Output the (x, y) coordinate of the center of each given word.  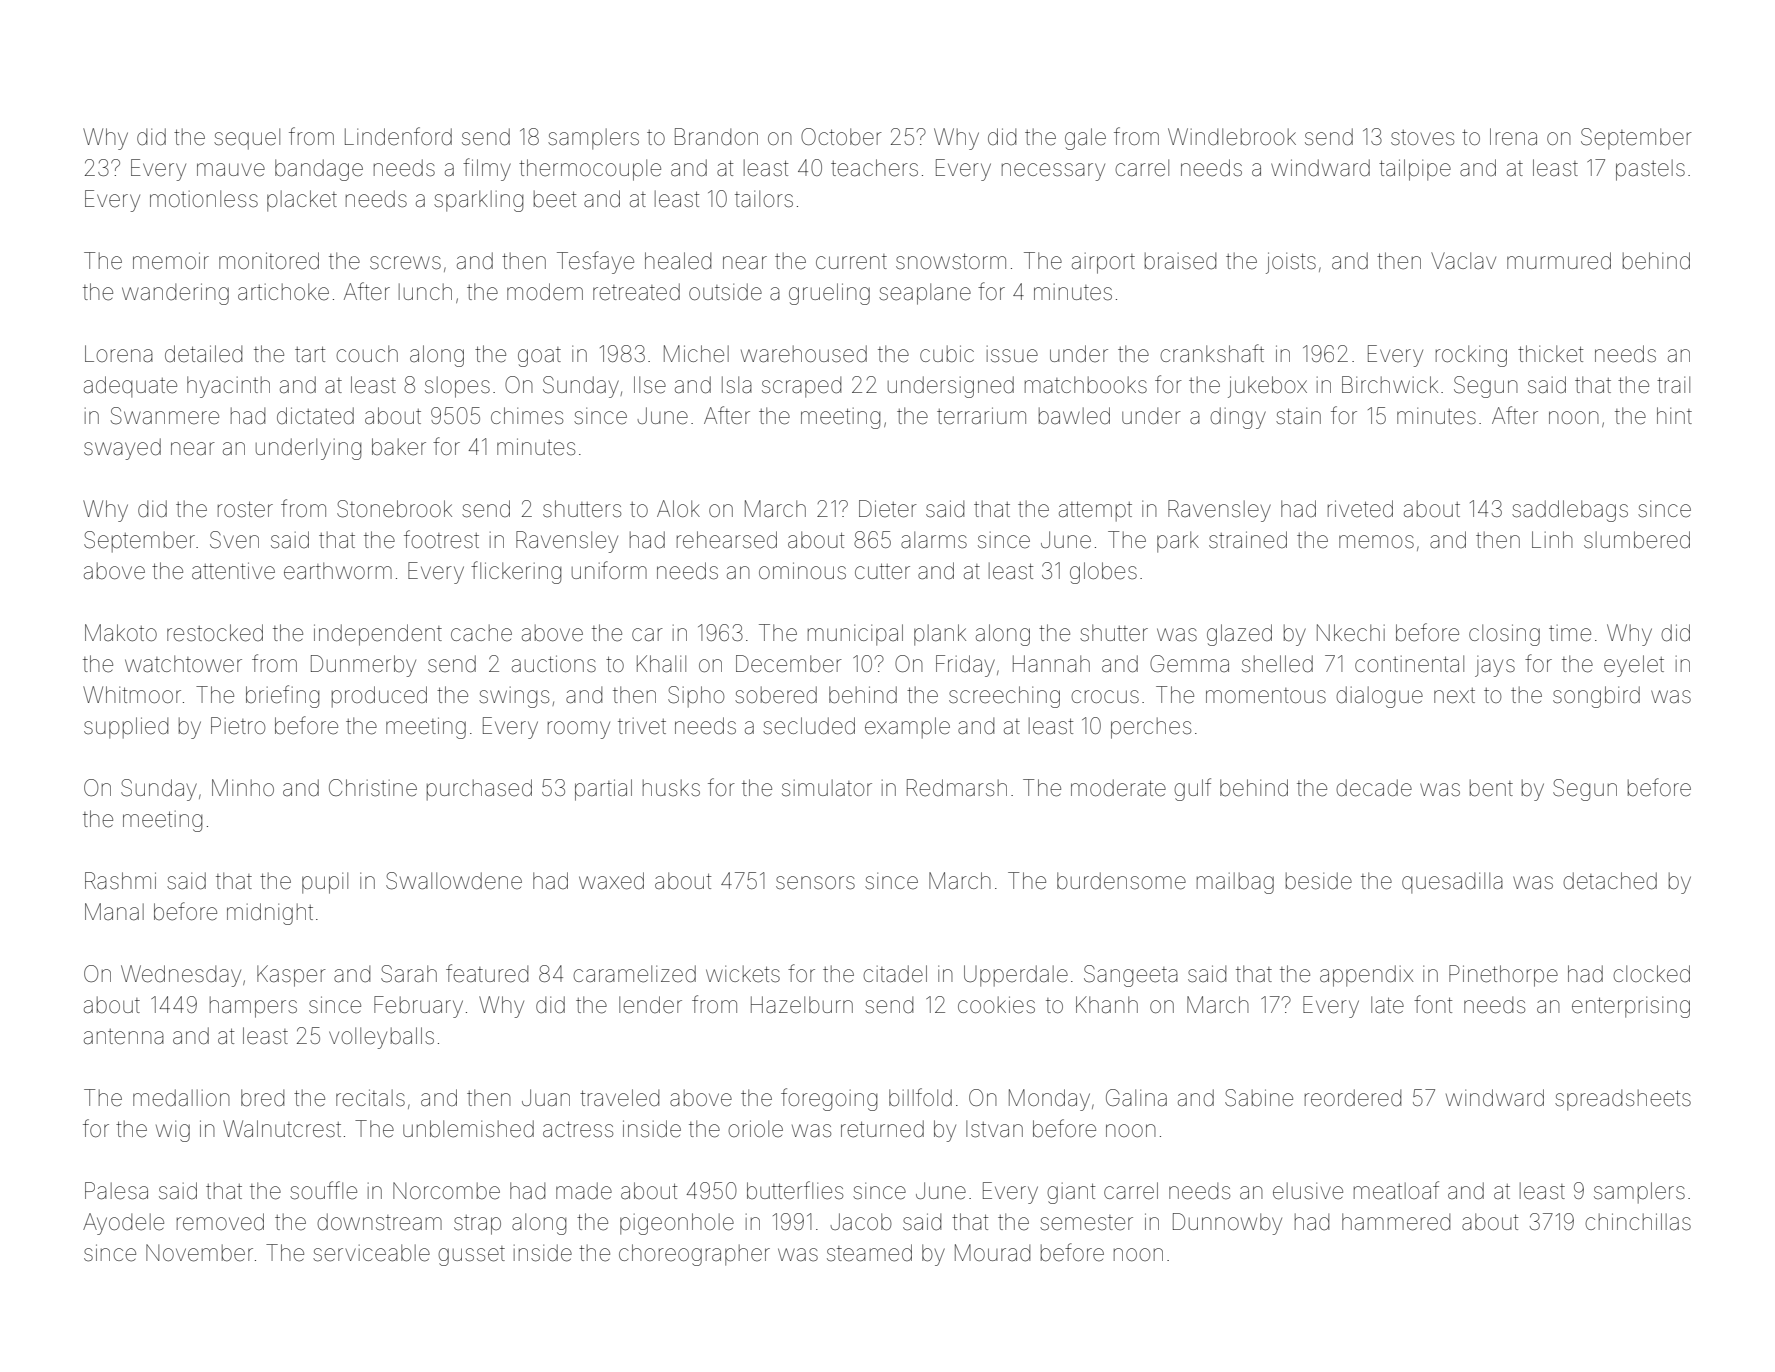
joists (1291, 263)
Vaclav (1463, 261)
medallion (181, 1098)
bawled (1074, 416)
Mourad (992, 1253)
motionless (204, 199)
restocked (215, 633)
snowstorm (951, 261)
